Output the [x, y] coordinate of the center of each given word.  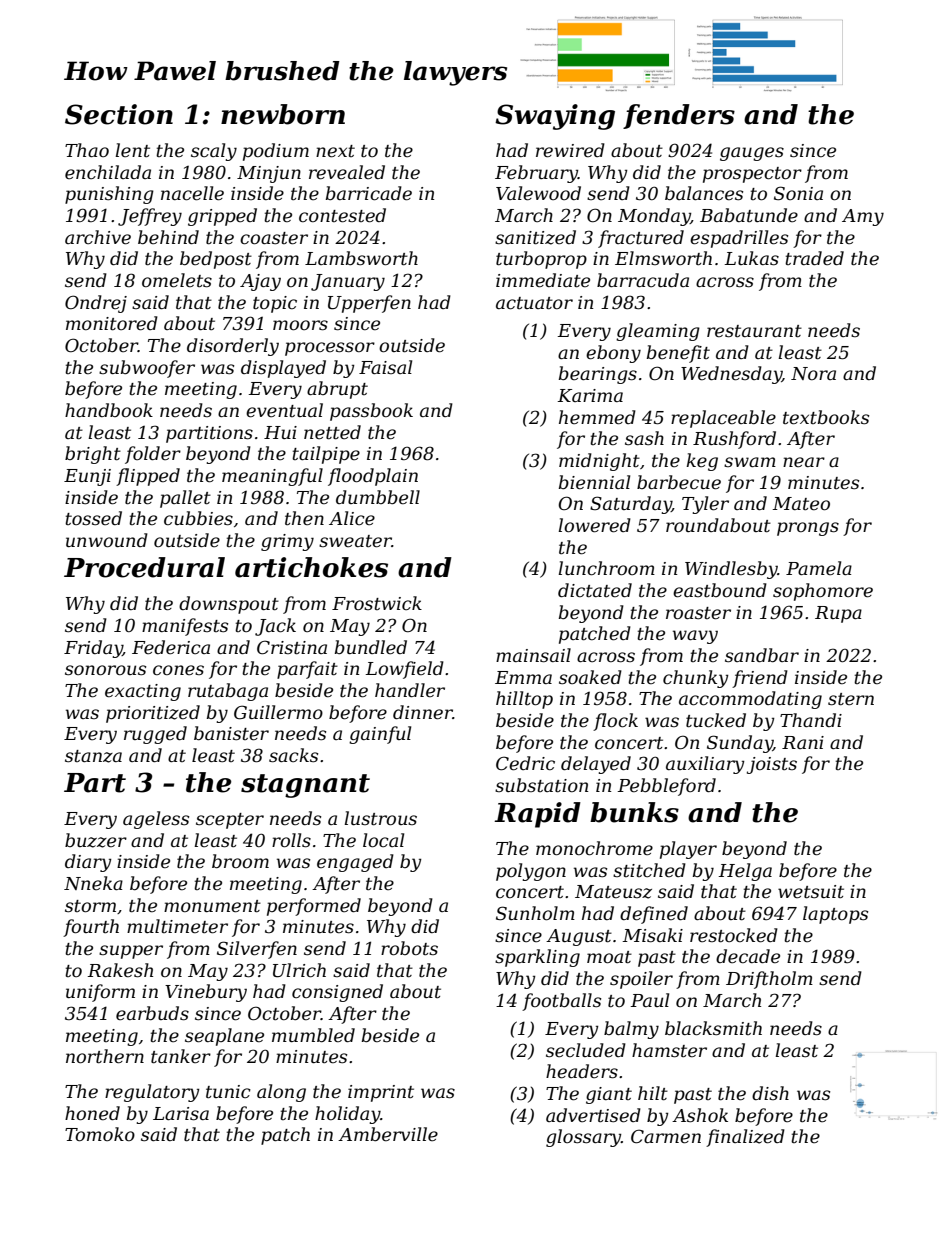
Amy [863, 217]
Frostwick [377, 603]
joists [772, 765]
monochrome [594, 848]
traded [814, 258]
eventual [284, 410]
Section [119, 114]
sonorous [105, 670]
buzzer [96, 840]
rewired [570, 150]
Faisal [385, 367]
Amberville [388, 1134]
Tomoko [100, 1134]
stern [851, 699]
